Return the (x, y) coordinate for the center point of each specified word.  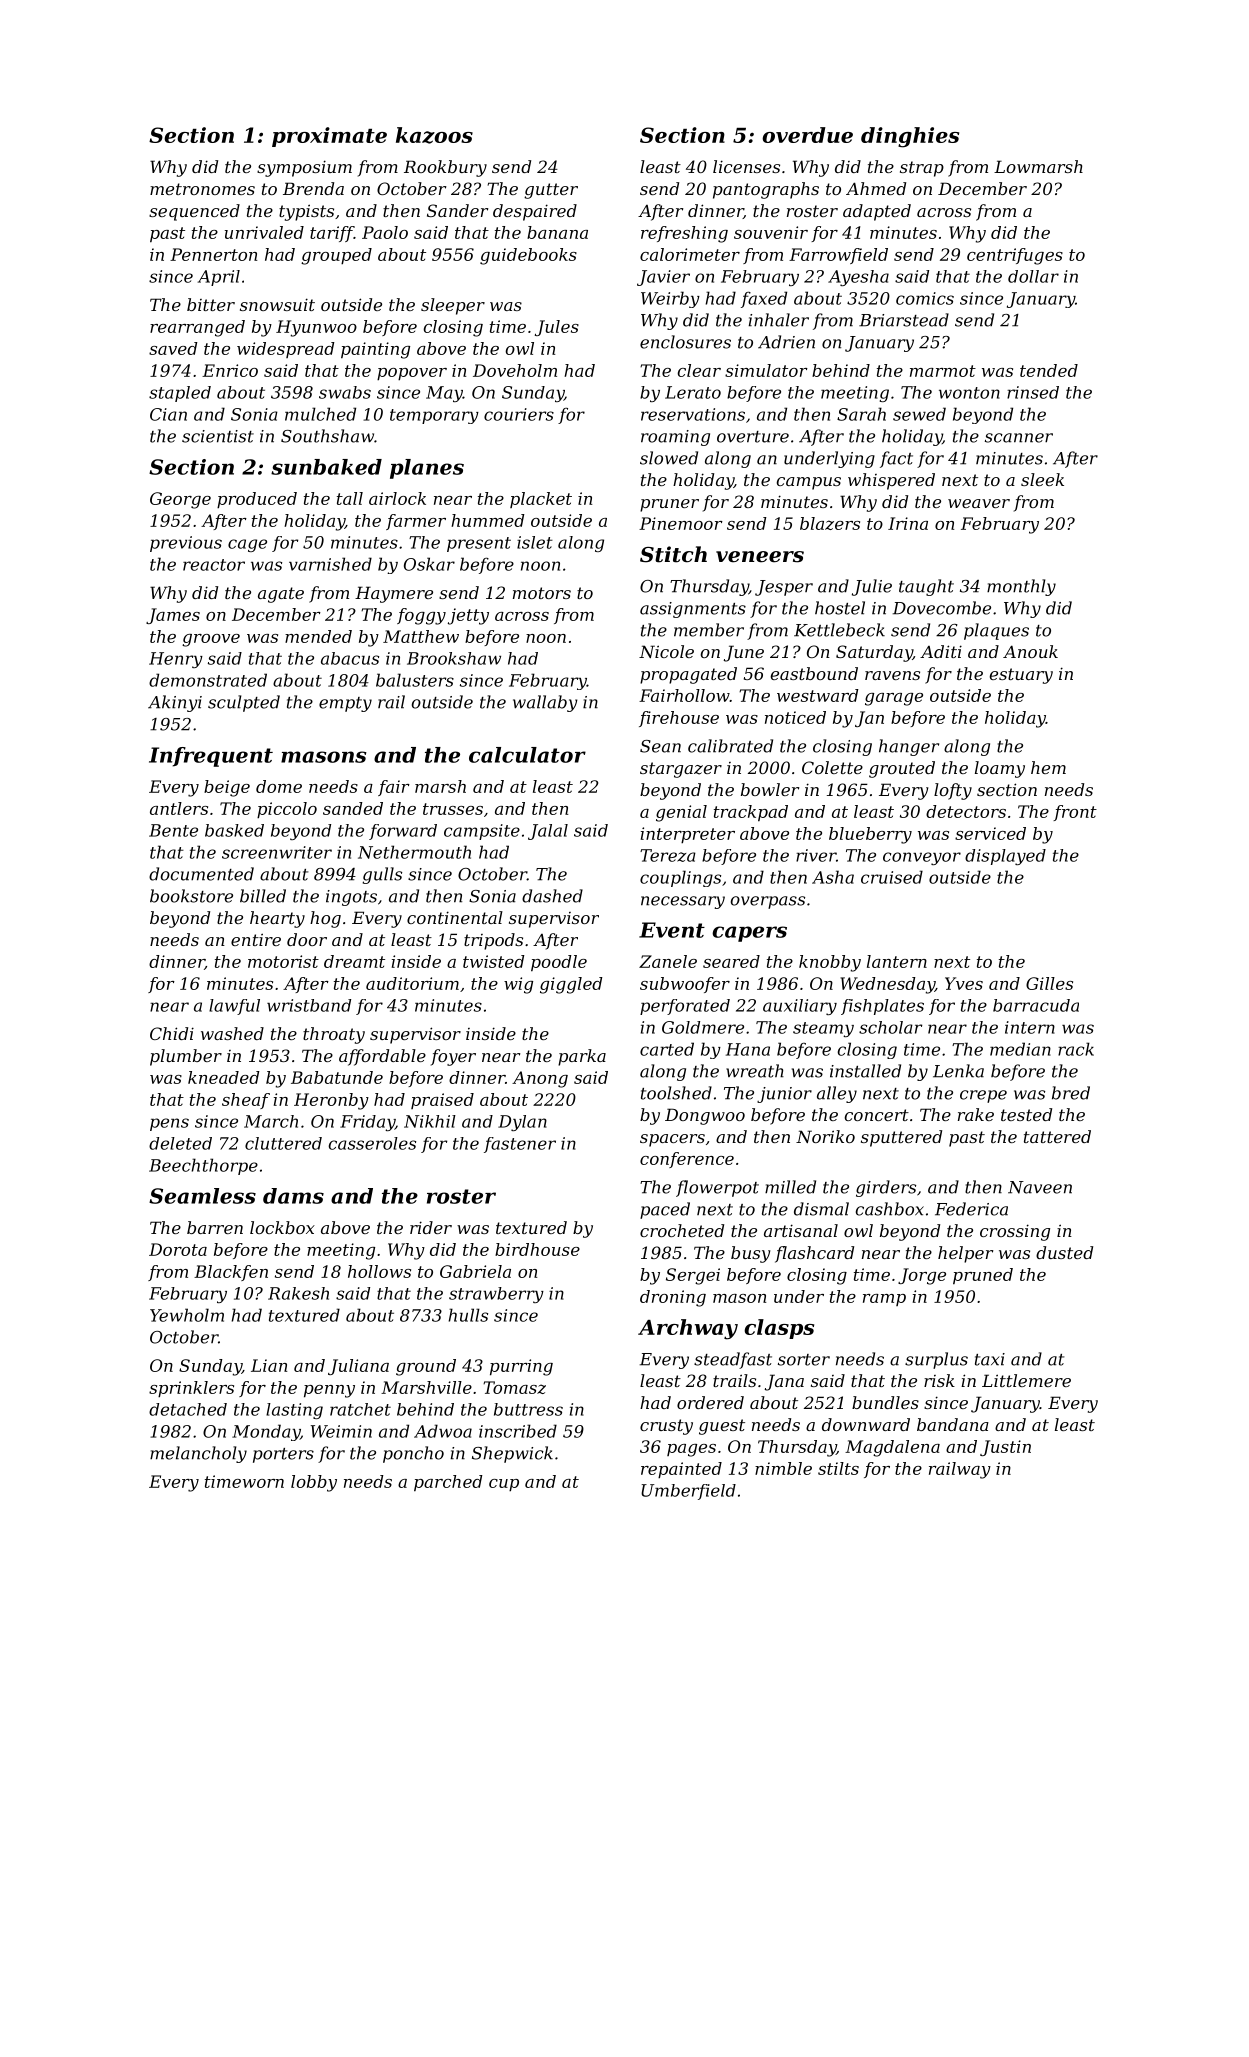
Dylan (522, 1123)
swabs (345, 392)
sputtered (901, 1138)
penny (329, 1391)
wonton (969, 393)
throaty (334, 1035)
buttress (528, 1409)
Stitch (673, 554)
